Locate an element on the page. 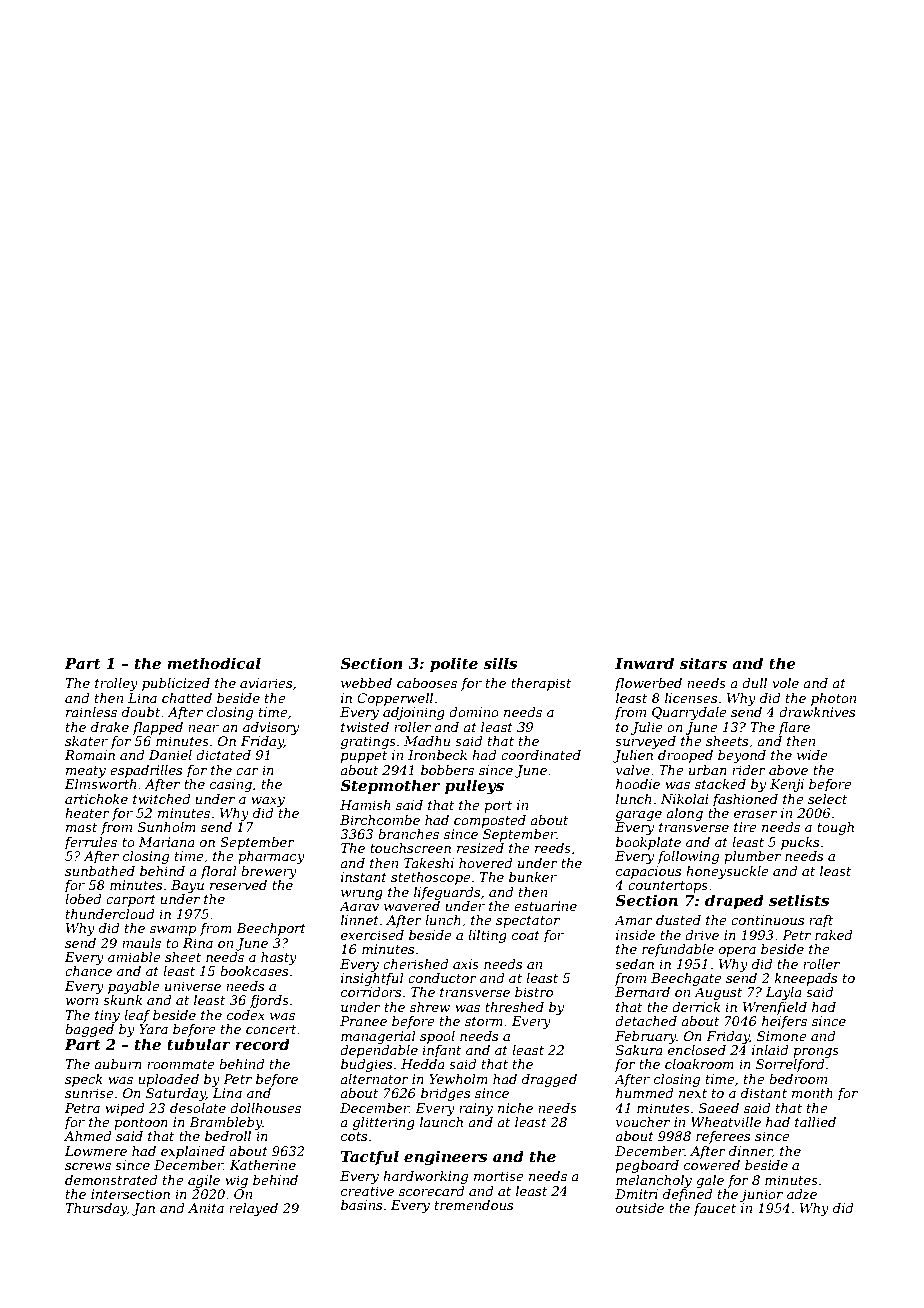  Ahmed is located at coordinates (88, 1136).
